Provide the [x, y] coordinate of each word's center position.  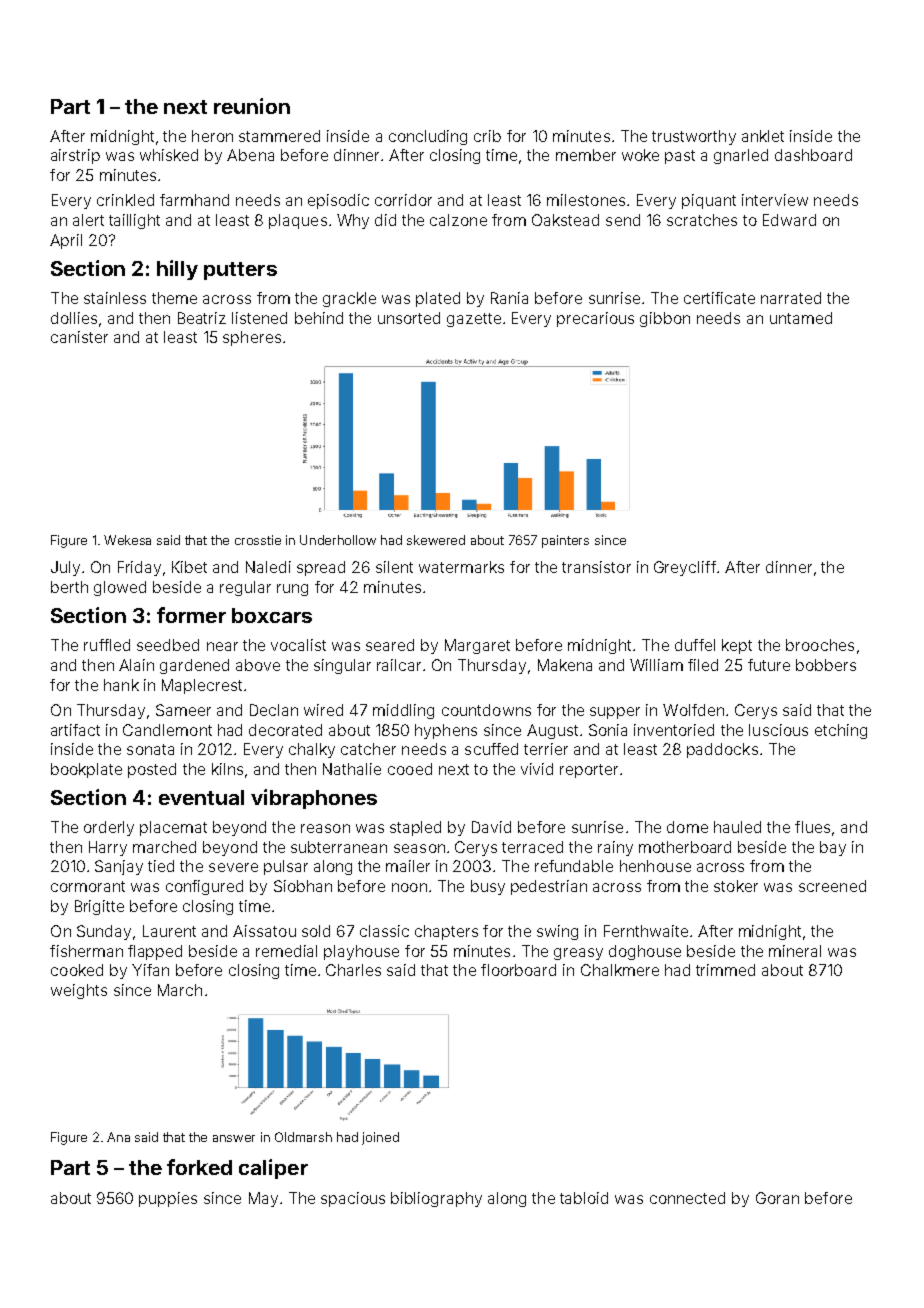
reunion [252, 106]
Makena [565, 665]
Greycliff [685, 568]
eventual [201, 797]
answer [234, 1138]
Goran [777, 1198]
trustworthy [694, 137]
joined [380, 1138]
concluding [428, 137]
